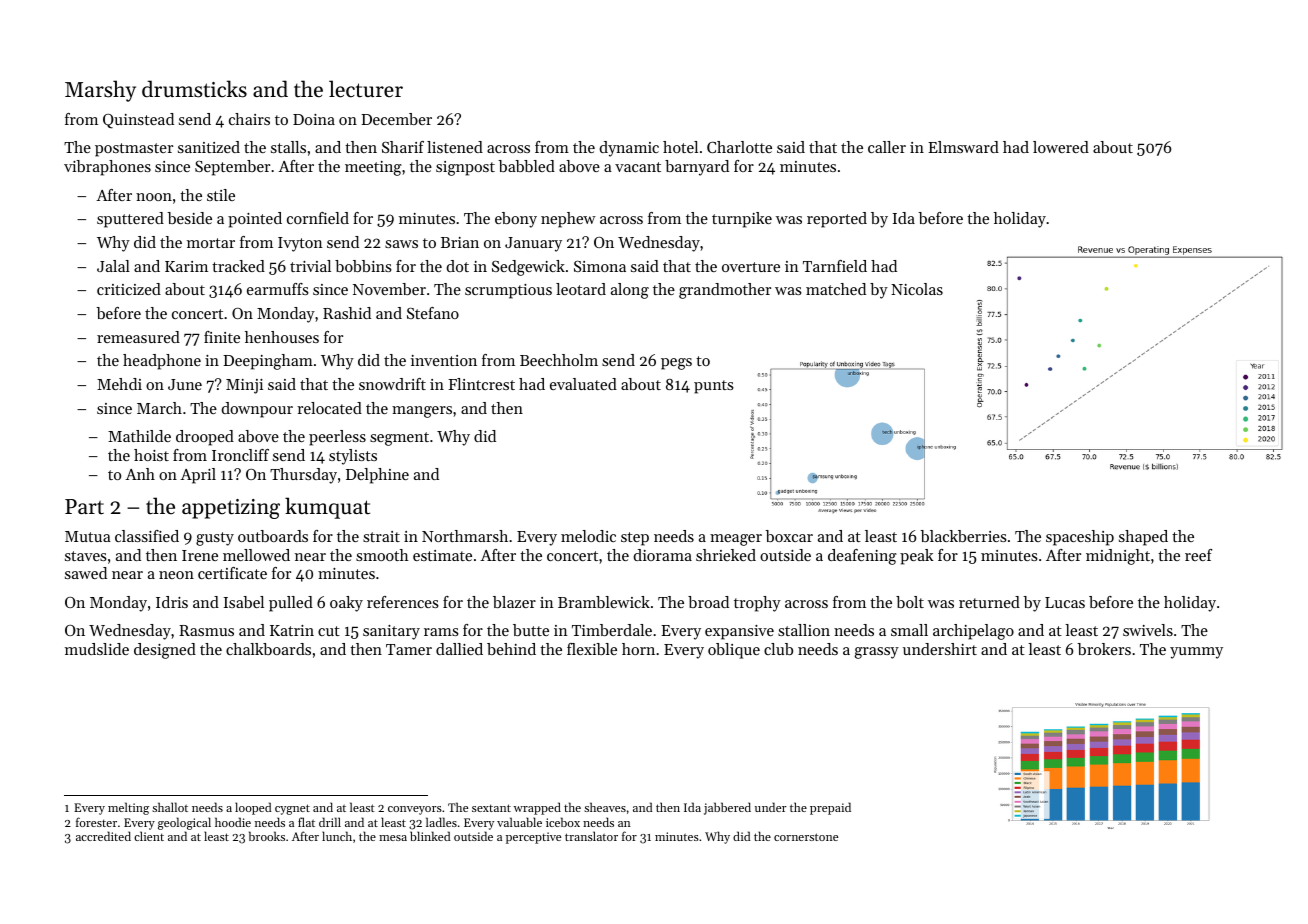  Describe the element at coordinates (612, 630) in the screenshot. I see `Timberdale` at that location.
